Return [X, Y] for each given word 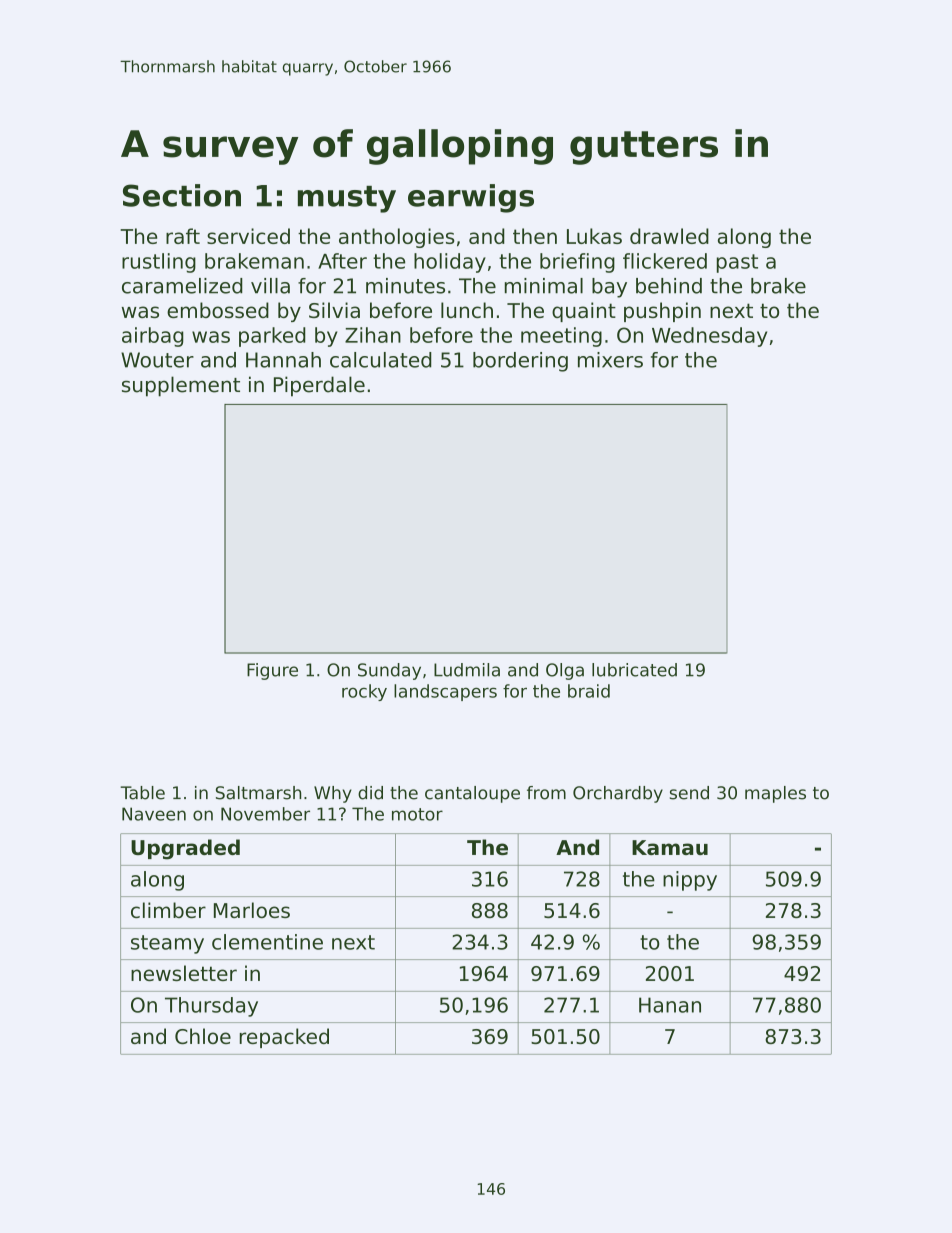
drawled [669, 236]
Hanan [670, 1005]
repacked [284, 1038]
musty [347, 199]
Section [182, 195]
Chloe [203, 1036]
